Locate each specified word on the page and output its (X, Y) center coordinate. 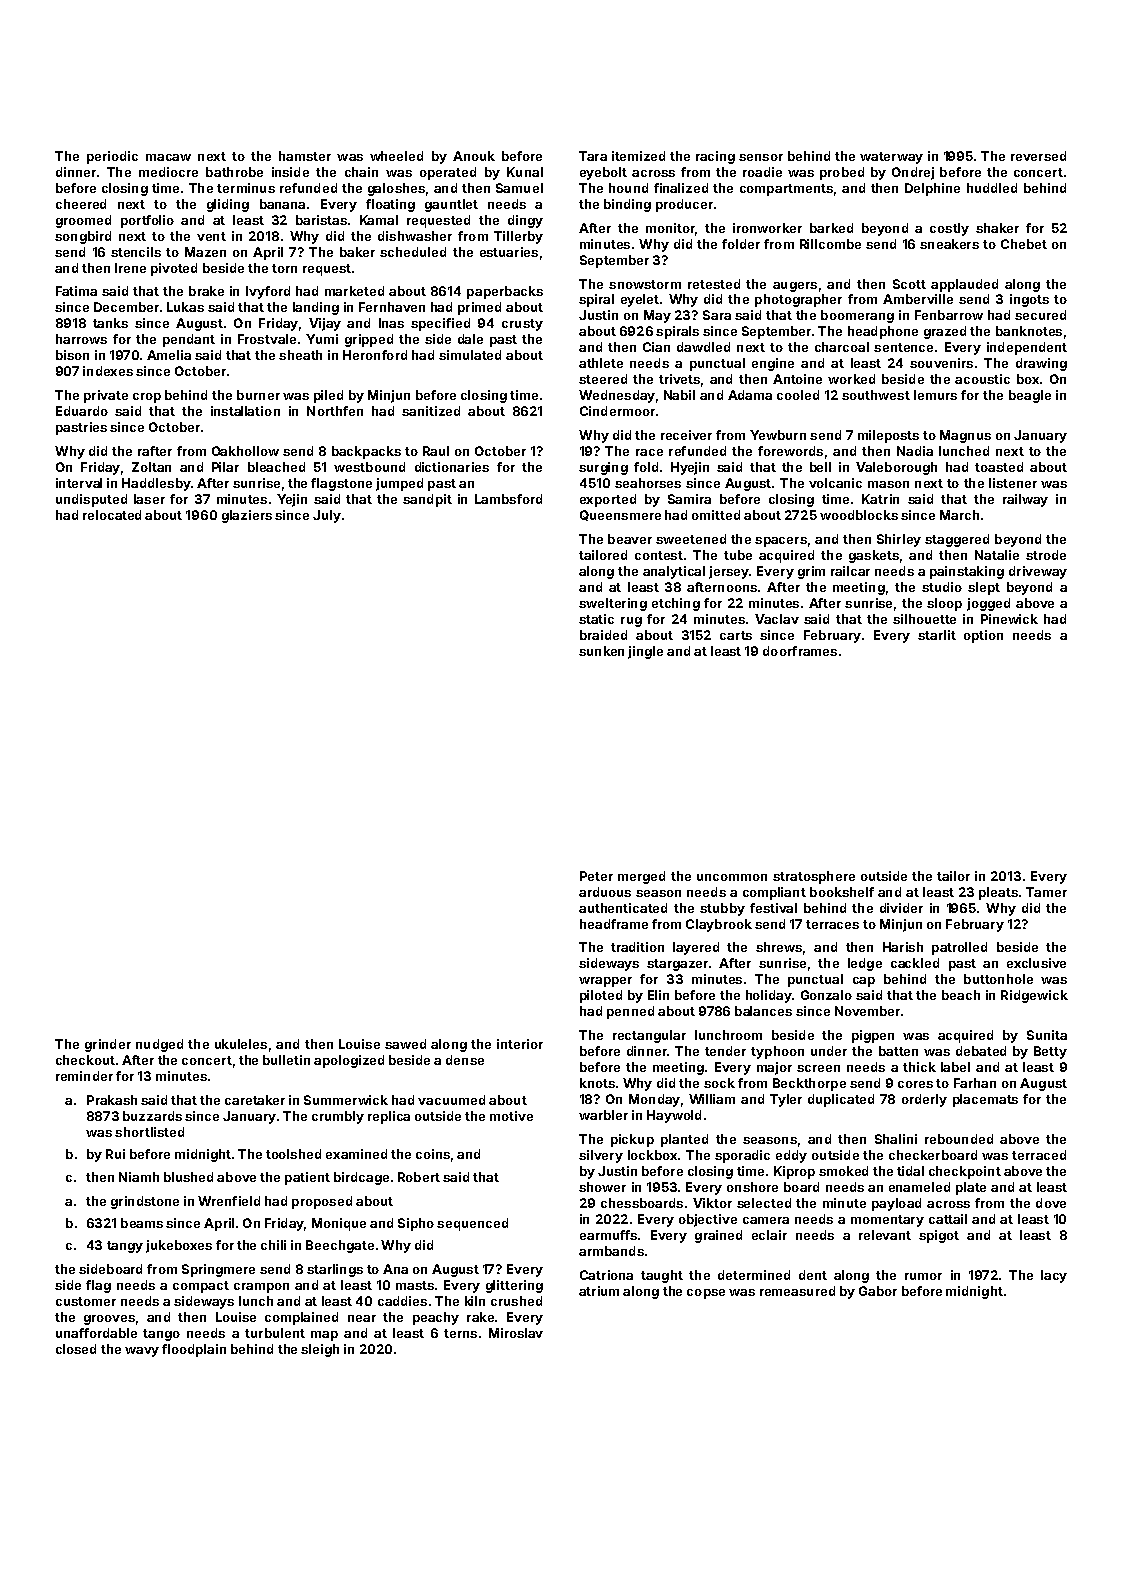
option (983, 636)
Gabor (878, 1291)
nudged (159, 1045)
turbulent (275, 1333)
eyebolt (603, 173)
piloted (601, 996)
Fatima (76, 291)
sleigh (320, 1350)
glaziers (247, 516)
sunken (601, 651)
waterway (891, 158)
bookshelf (842, 892)
